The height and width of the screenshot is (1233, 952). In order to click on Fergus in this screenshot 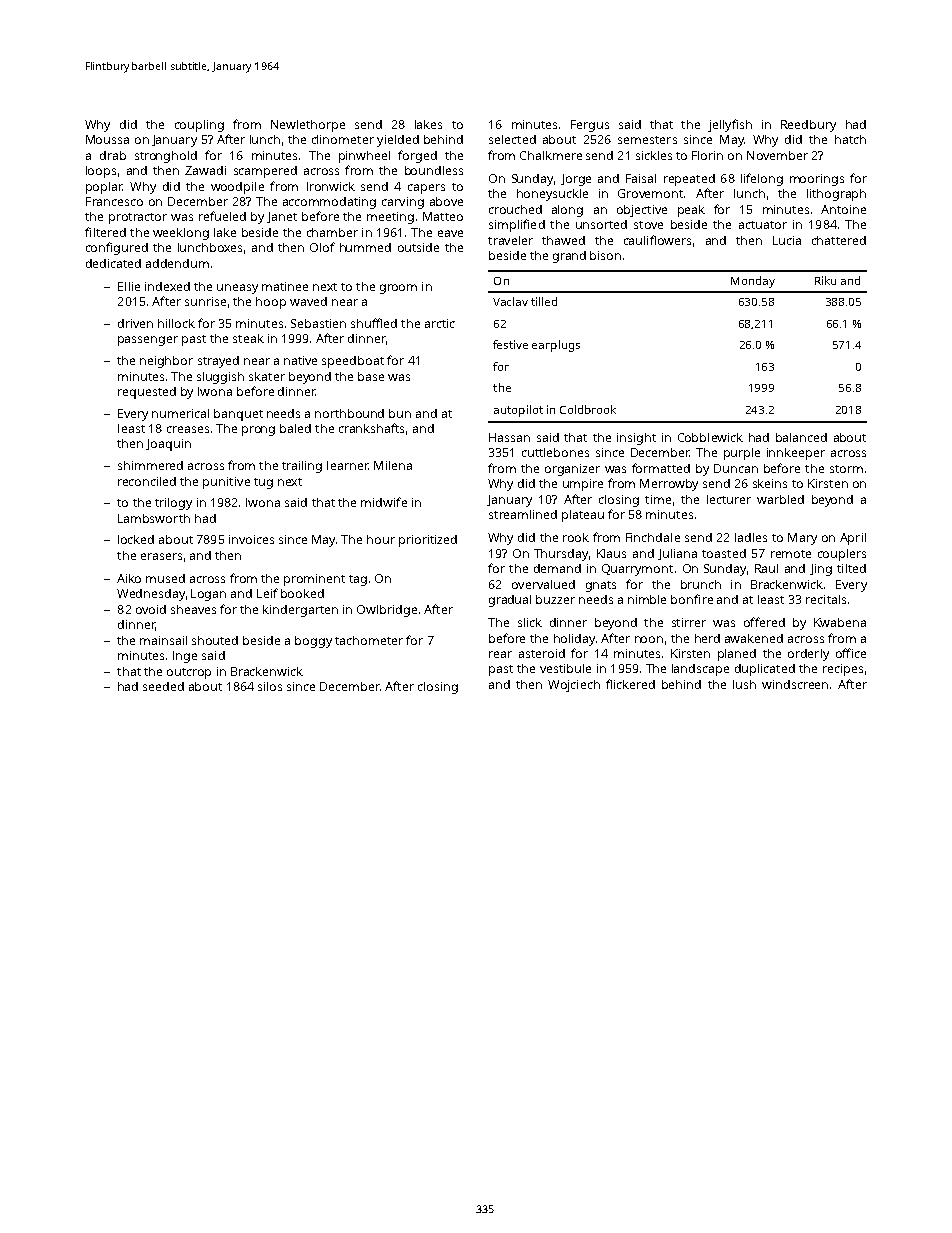, I will do `click(590, 126)`.
